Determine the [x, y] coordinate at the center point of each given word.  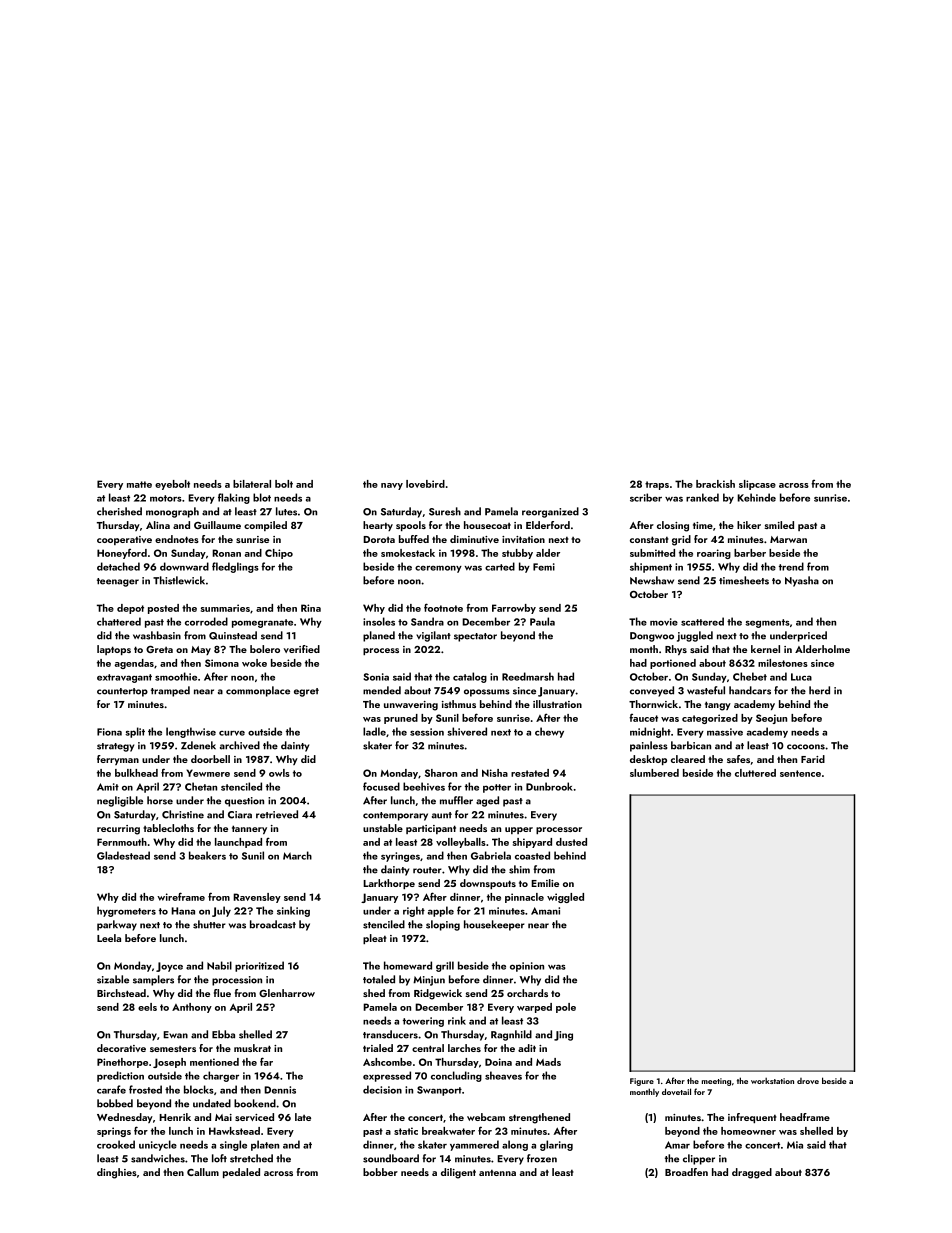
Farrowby [514, 609]
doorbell [210, 759]
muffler [456, 800]
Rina [311, 608]
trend [791, 566]
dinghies [117, 1173]
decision [382, 1089]
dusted [571, 842]
